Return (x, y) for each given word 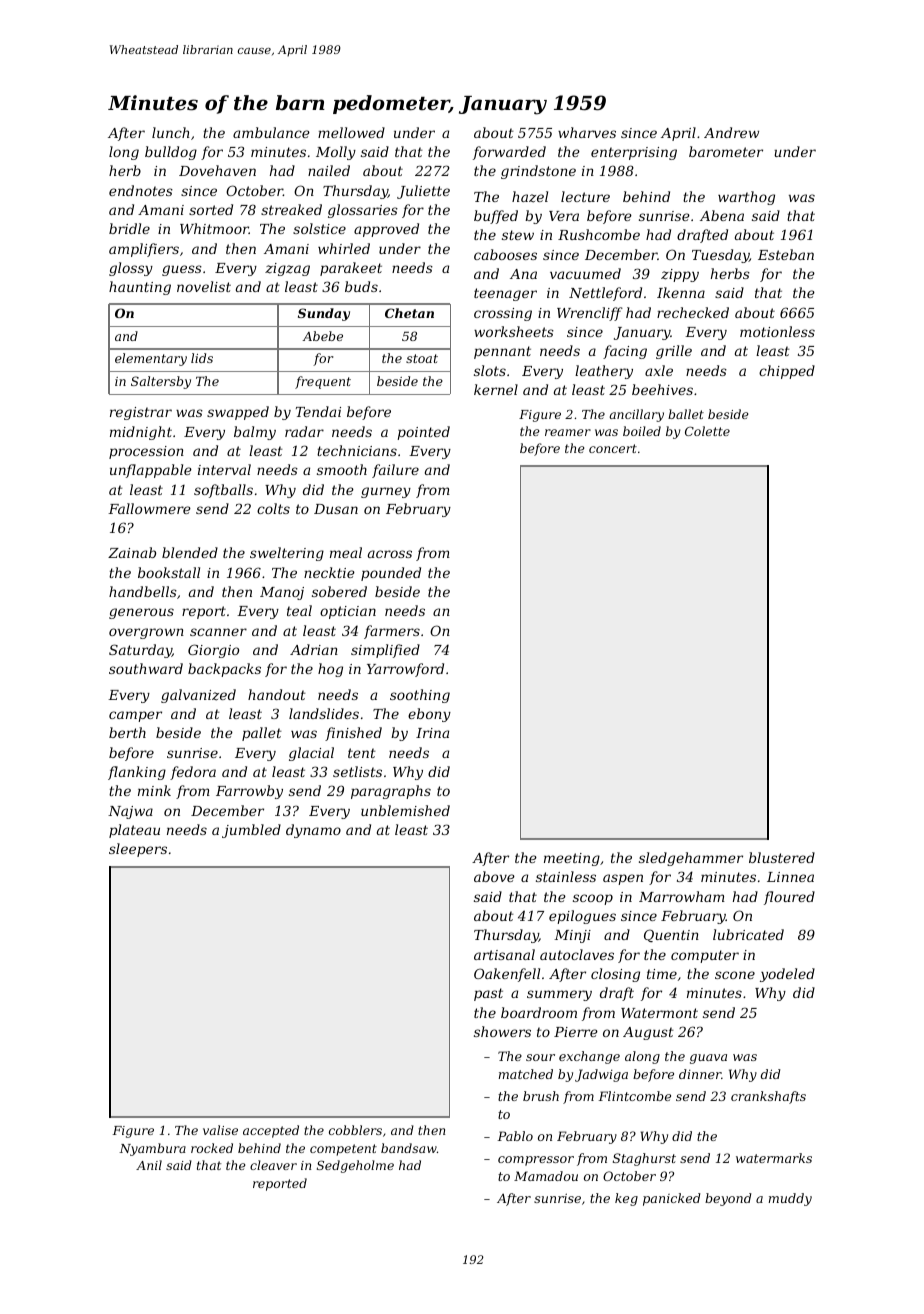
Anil (149, 1165)
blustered (782, 857)
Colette (707, 431)
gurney (386, 492)
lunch (171, 132)
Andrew (731, 132)
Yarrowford (405, 670)
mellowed (351, 132)
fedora (193, 773)
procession (146, 452)
